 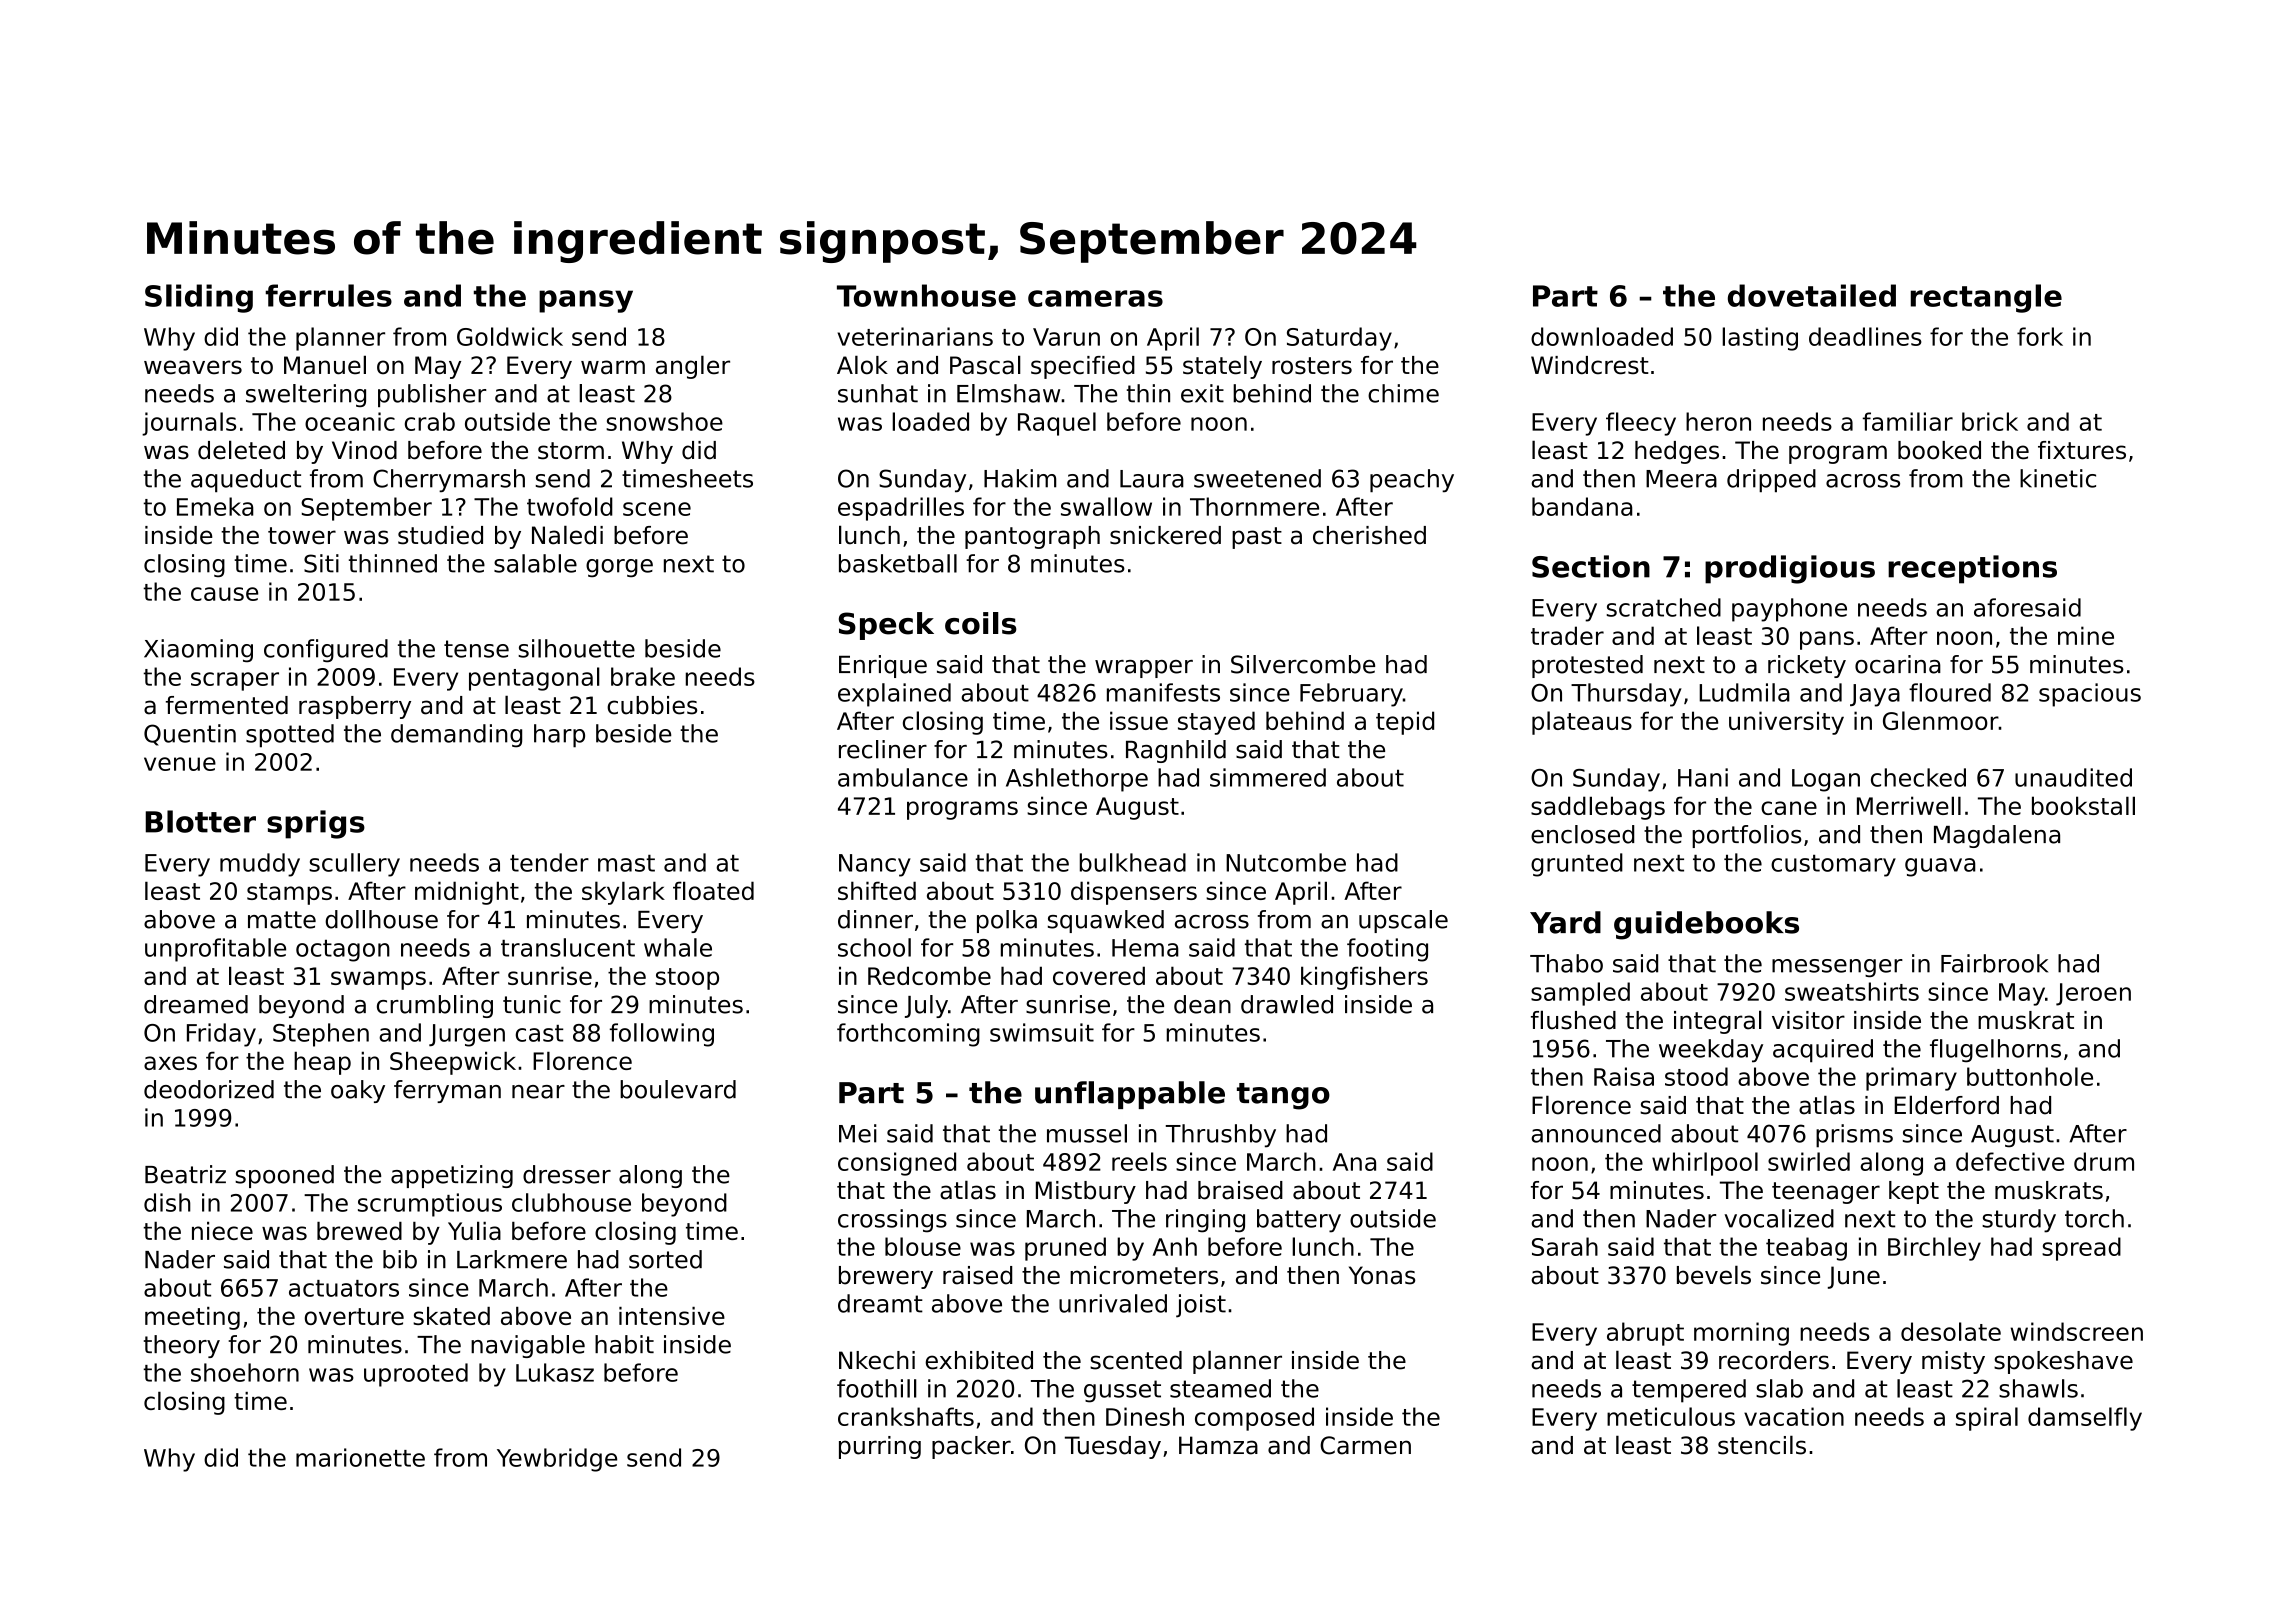 I want to click on octagon, so click(x=343, y=951).
